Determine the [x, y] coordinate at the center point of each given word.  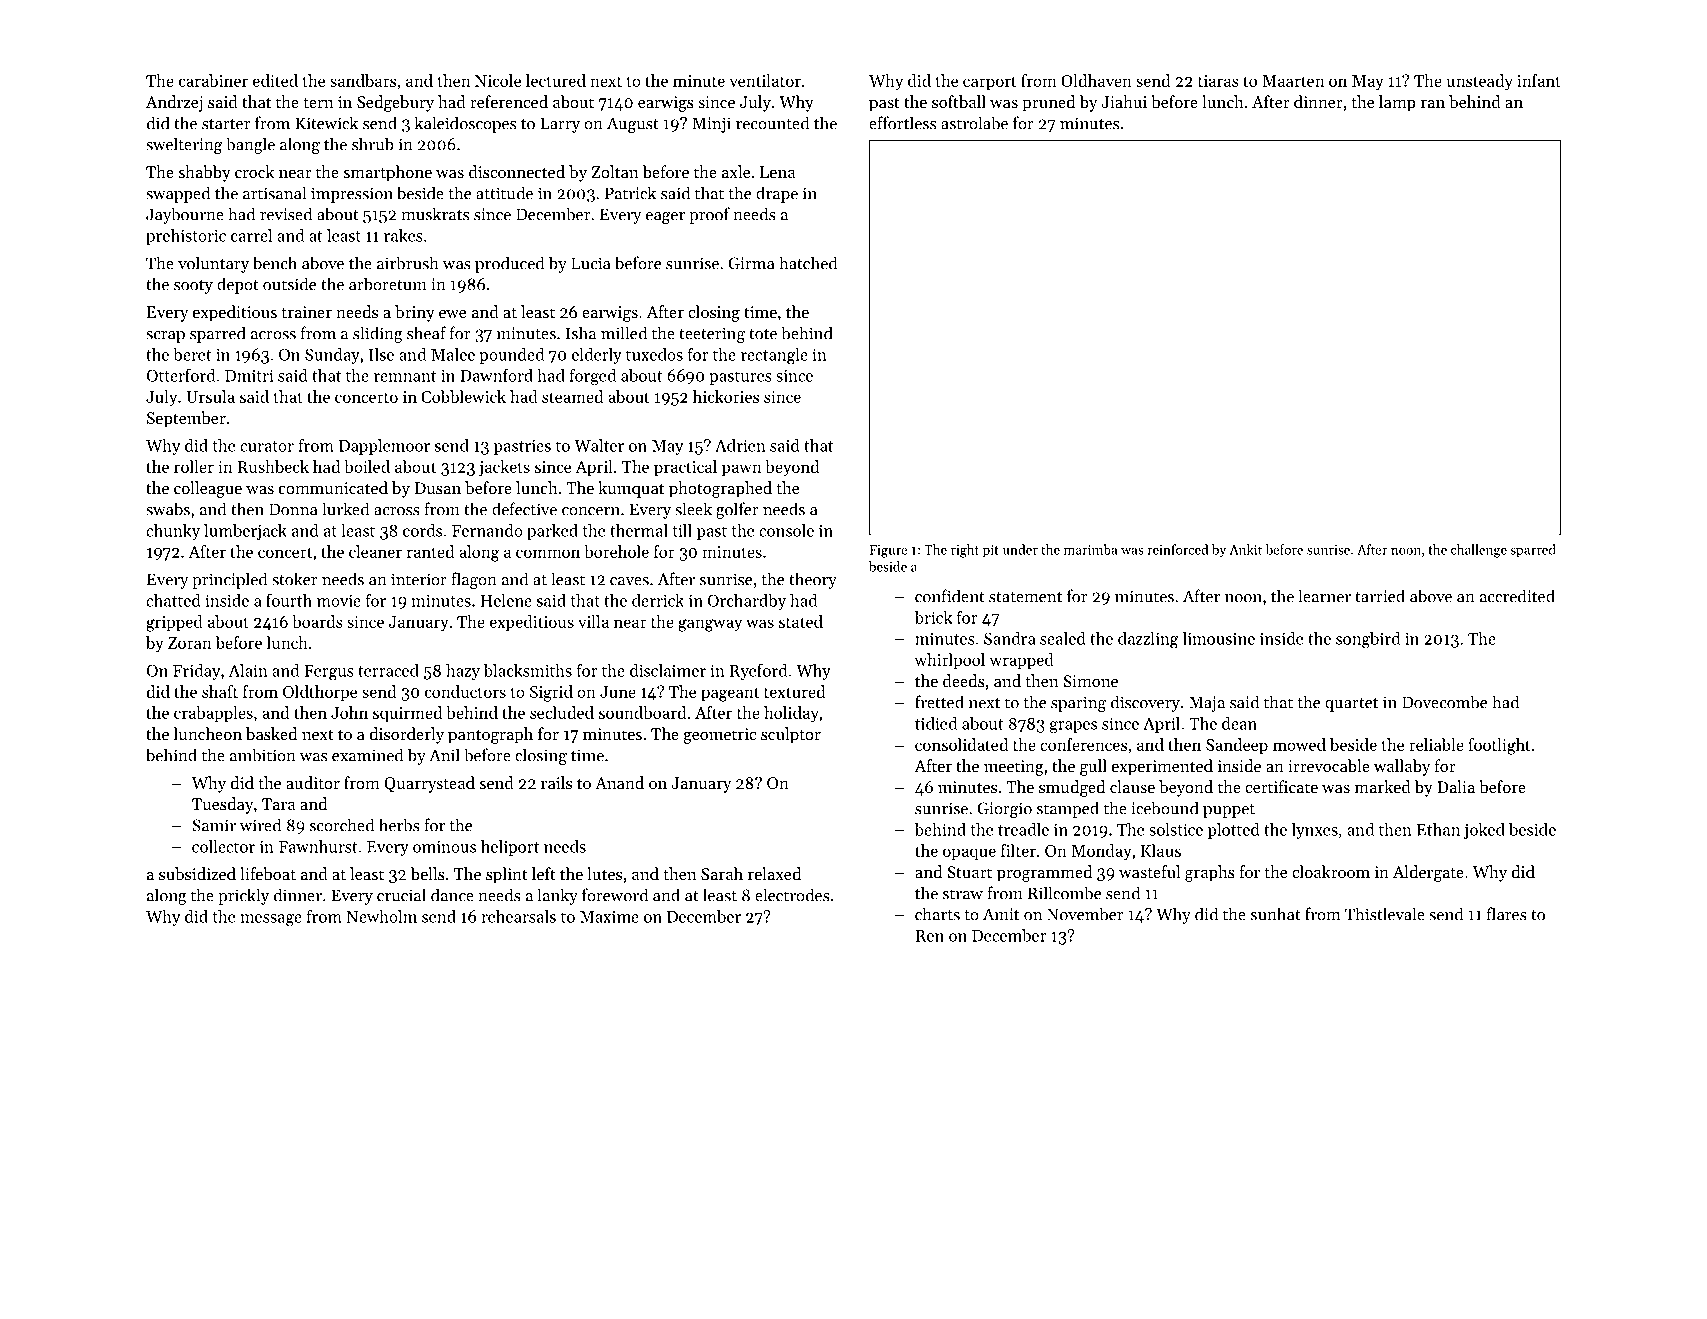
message [271, 920]
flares [1507, 914]
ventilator [765, 80]
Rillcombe [1064, 893]
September [186, 419]
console [786, 530]
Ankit [1245, 549]
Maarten [1293, 81]
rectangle [774, 356]
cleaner [375, 551]
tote [763, 334]
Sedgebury [395, 103]
